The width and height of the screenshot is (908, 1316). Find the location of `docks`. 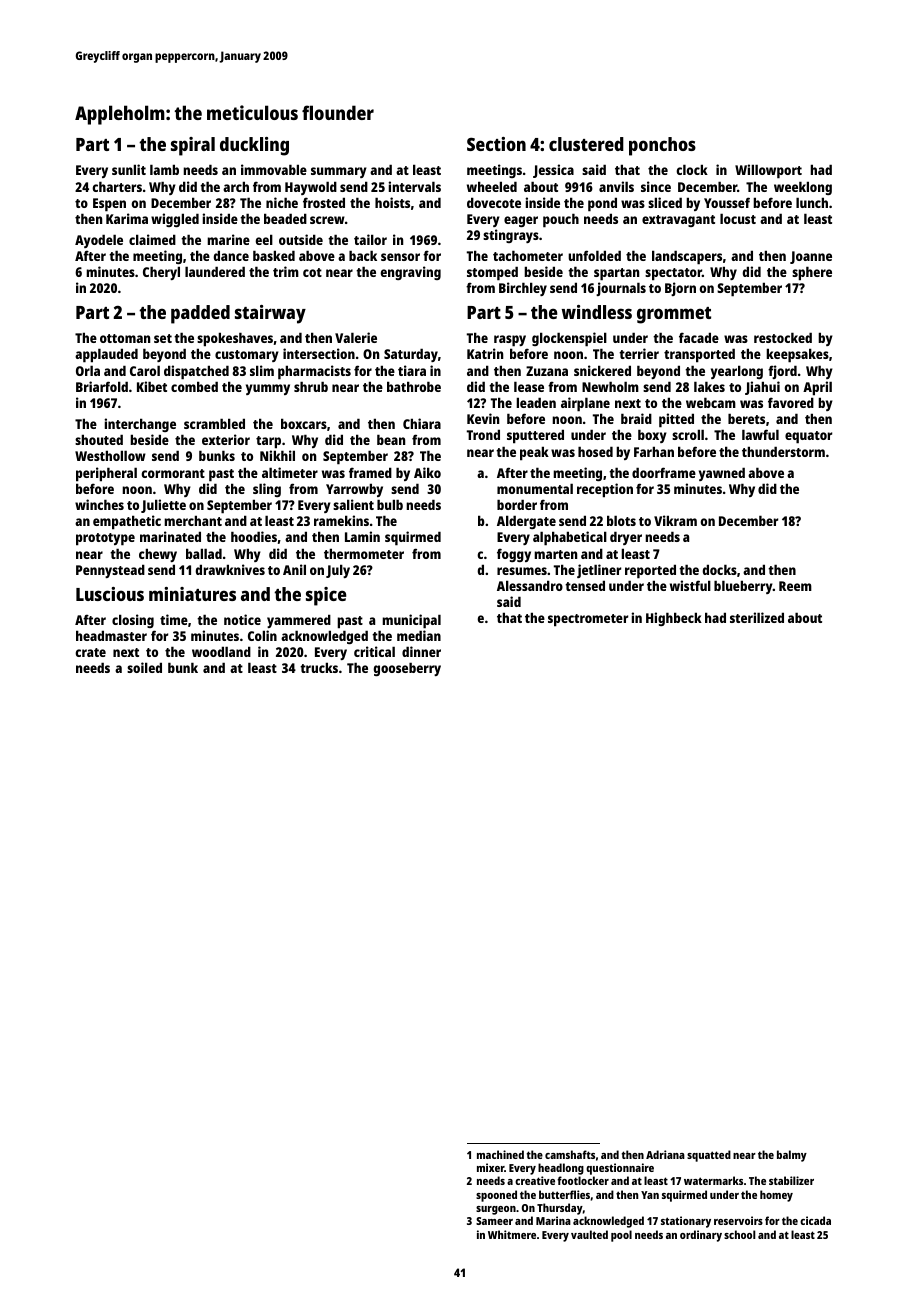

docks is located at coordinates (719, 569).
